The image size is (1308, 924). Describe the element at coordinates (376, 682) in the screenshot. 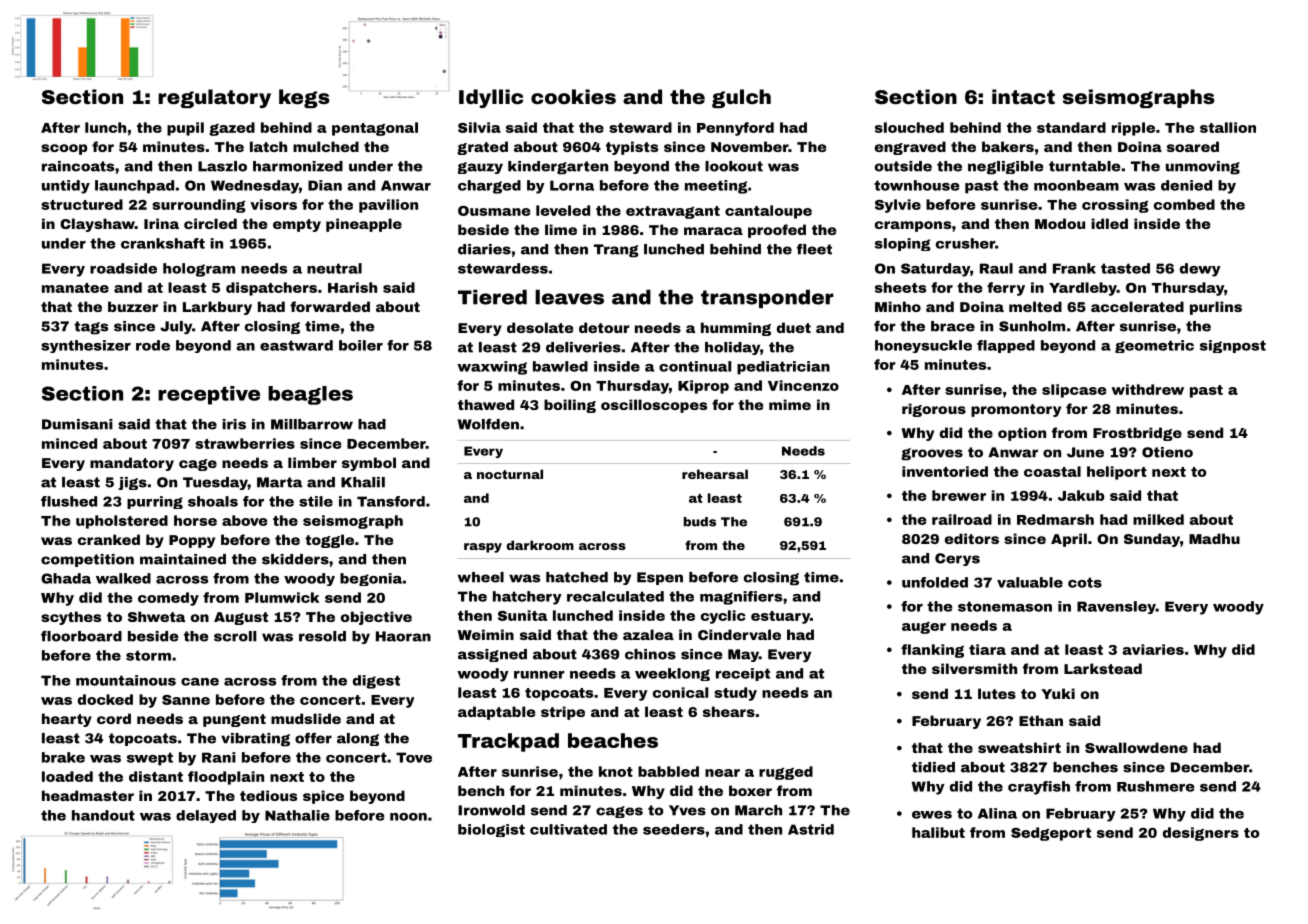

I see `digest` at that location.
